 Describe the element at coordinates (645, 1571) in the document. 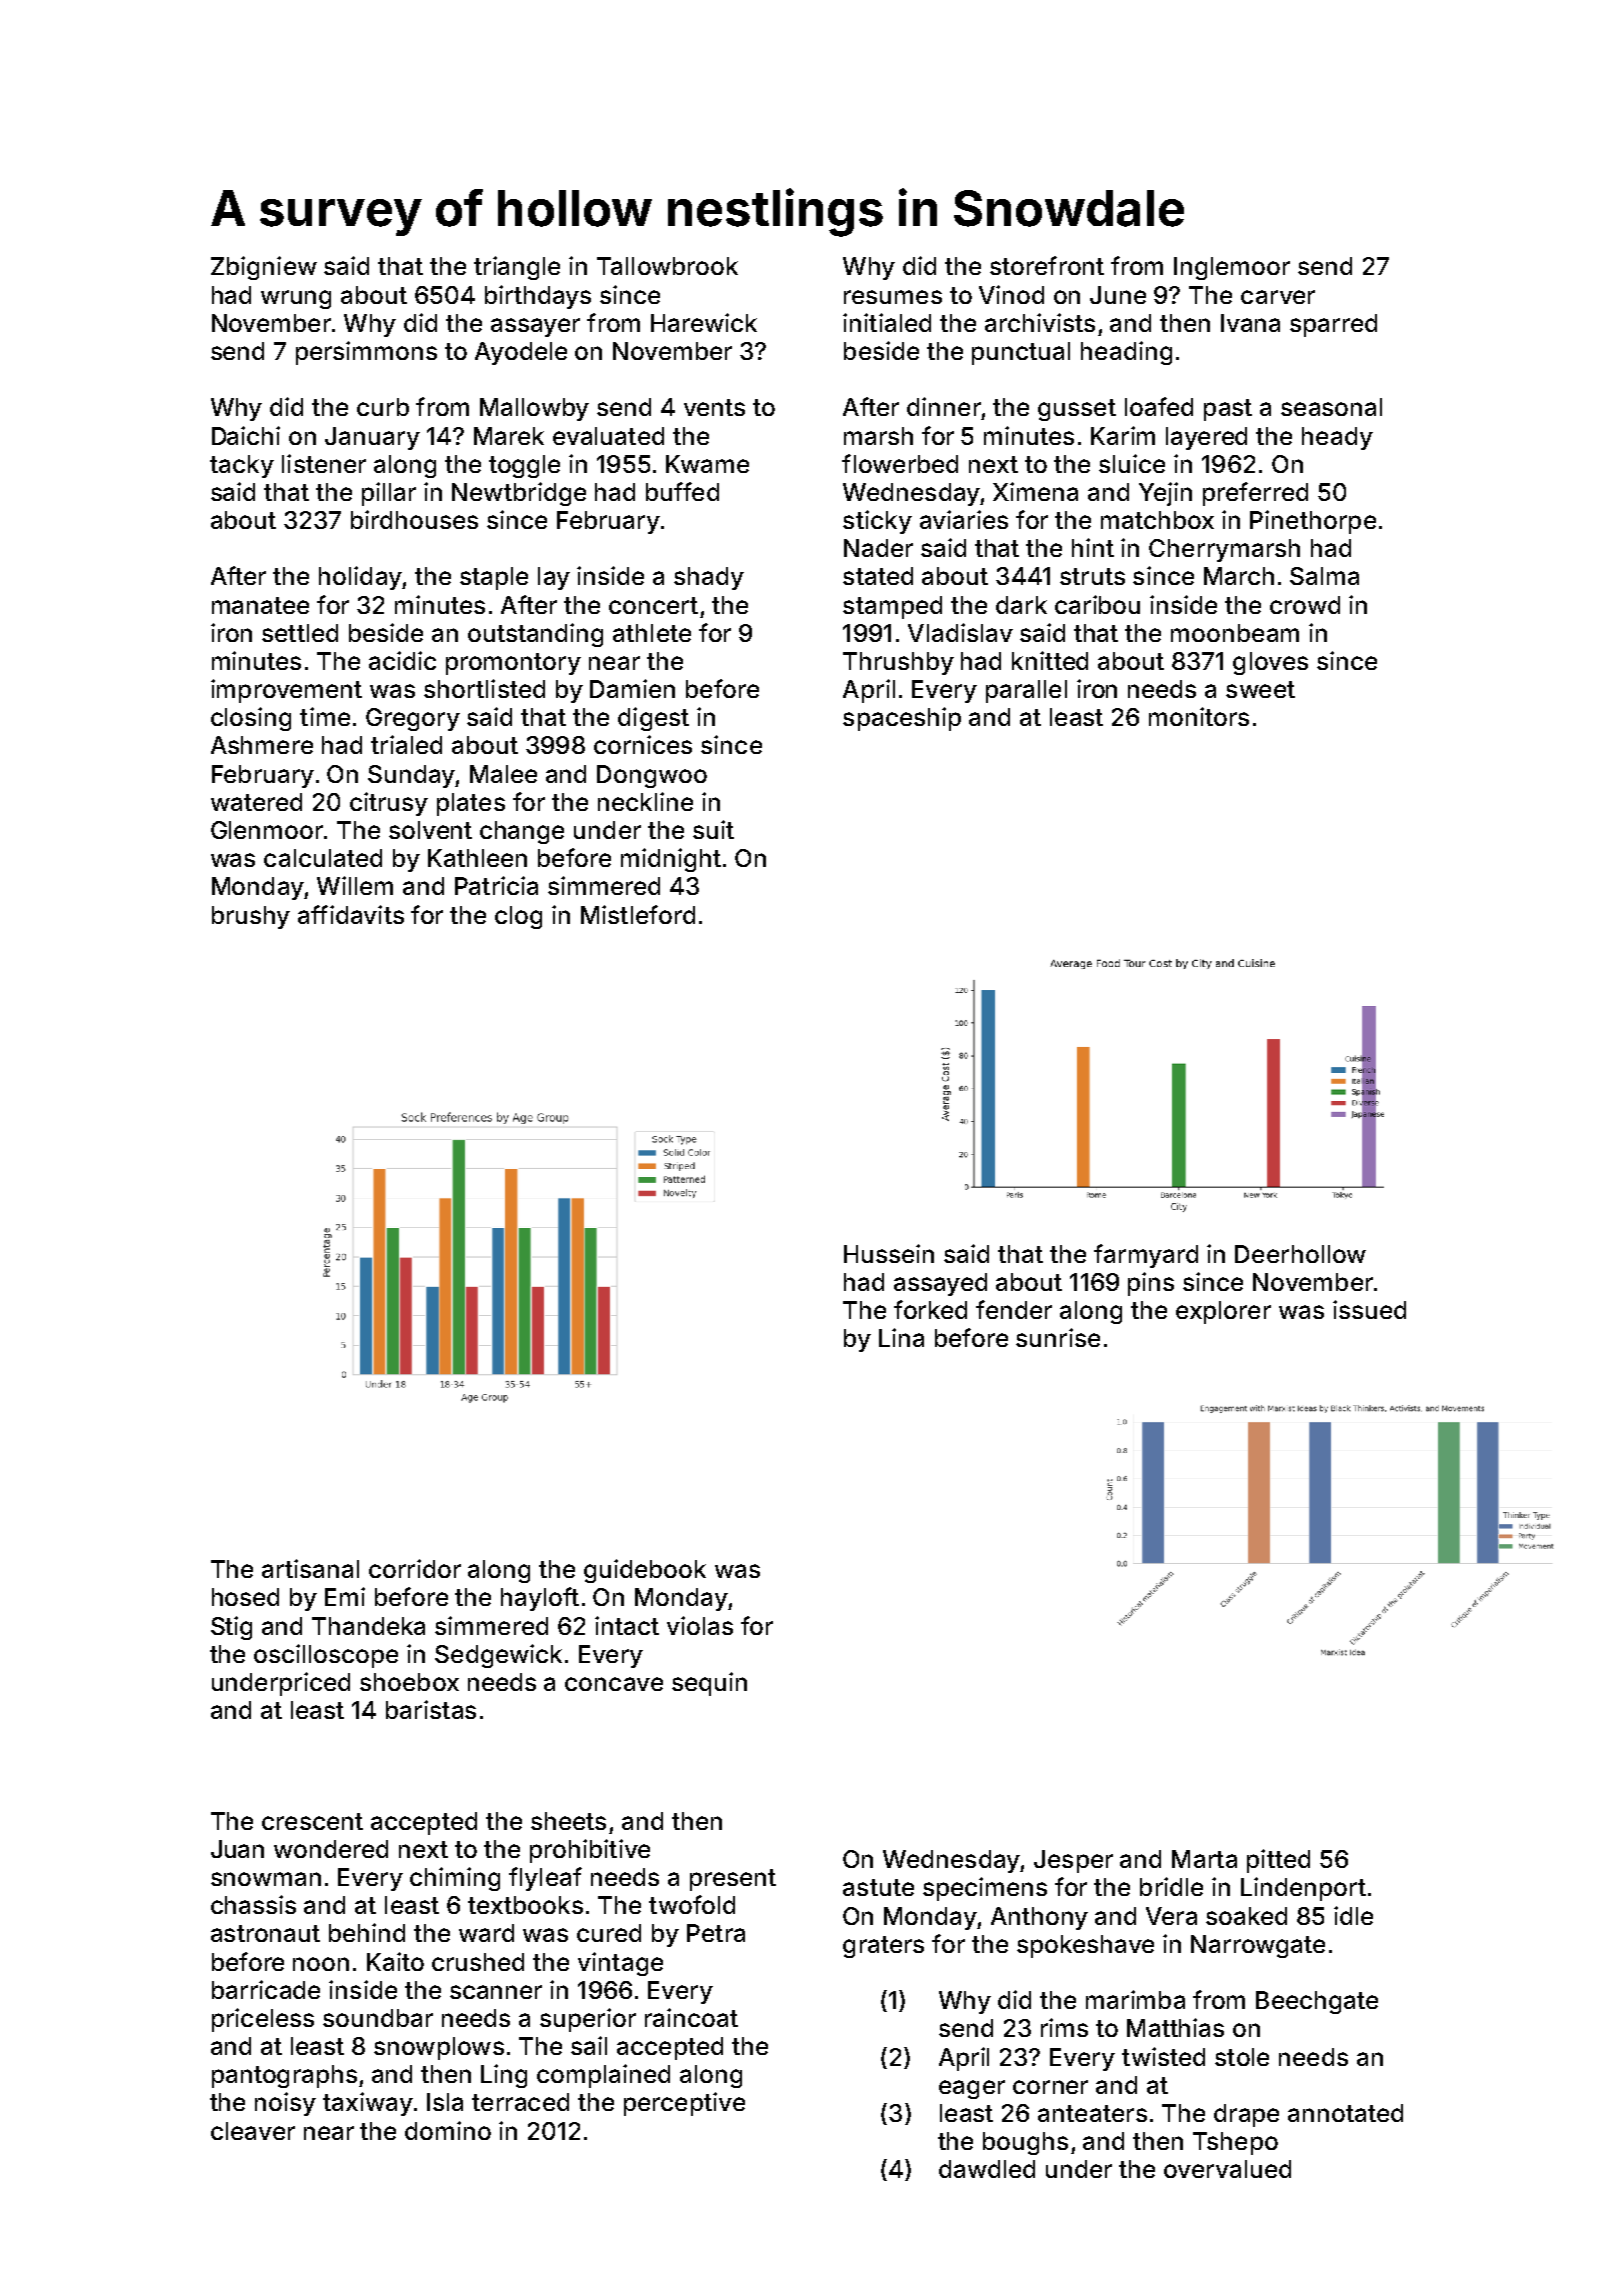

I see `guidebook` at that location.
